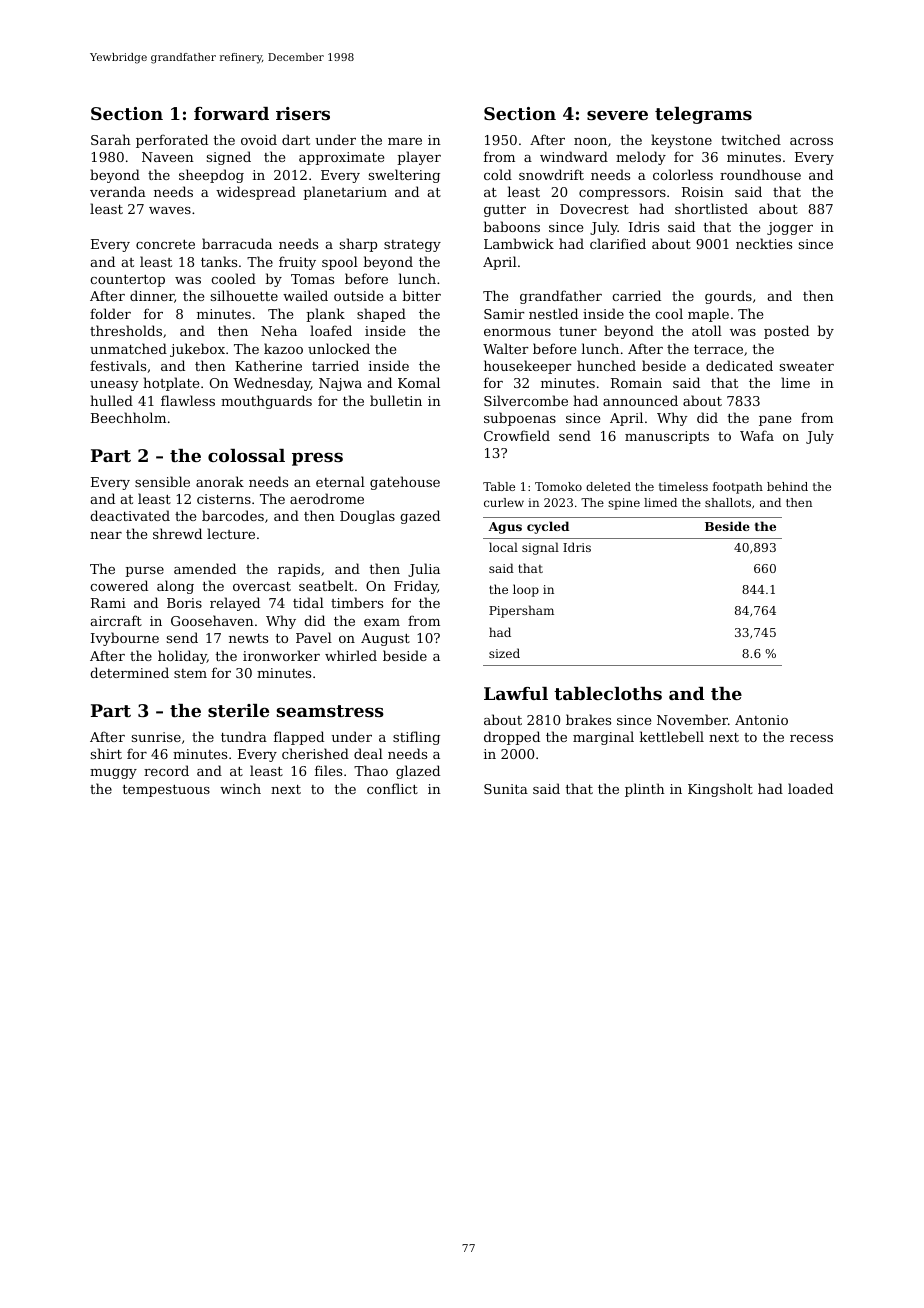 This screenshot has height=1308, width=924. What do you see at coordinates (165, 244) in the screenshot?
I see `concrete` at bounding box center [165, 244].
